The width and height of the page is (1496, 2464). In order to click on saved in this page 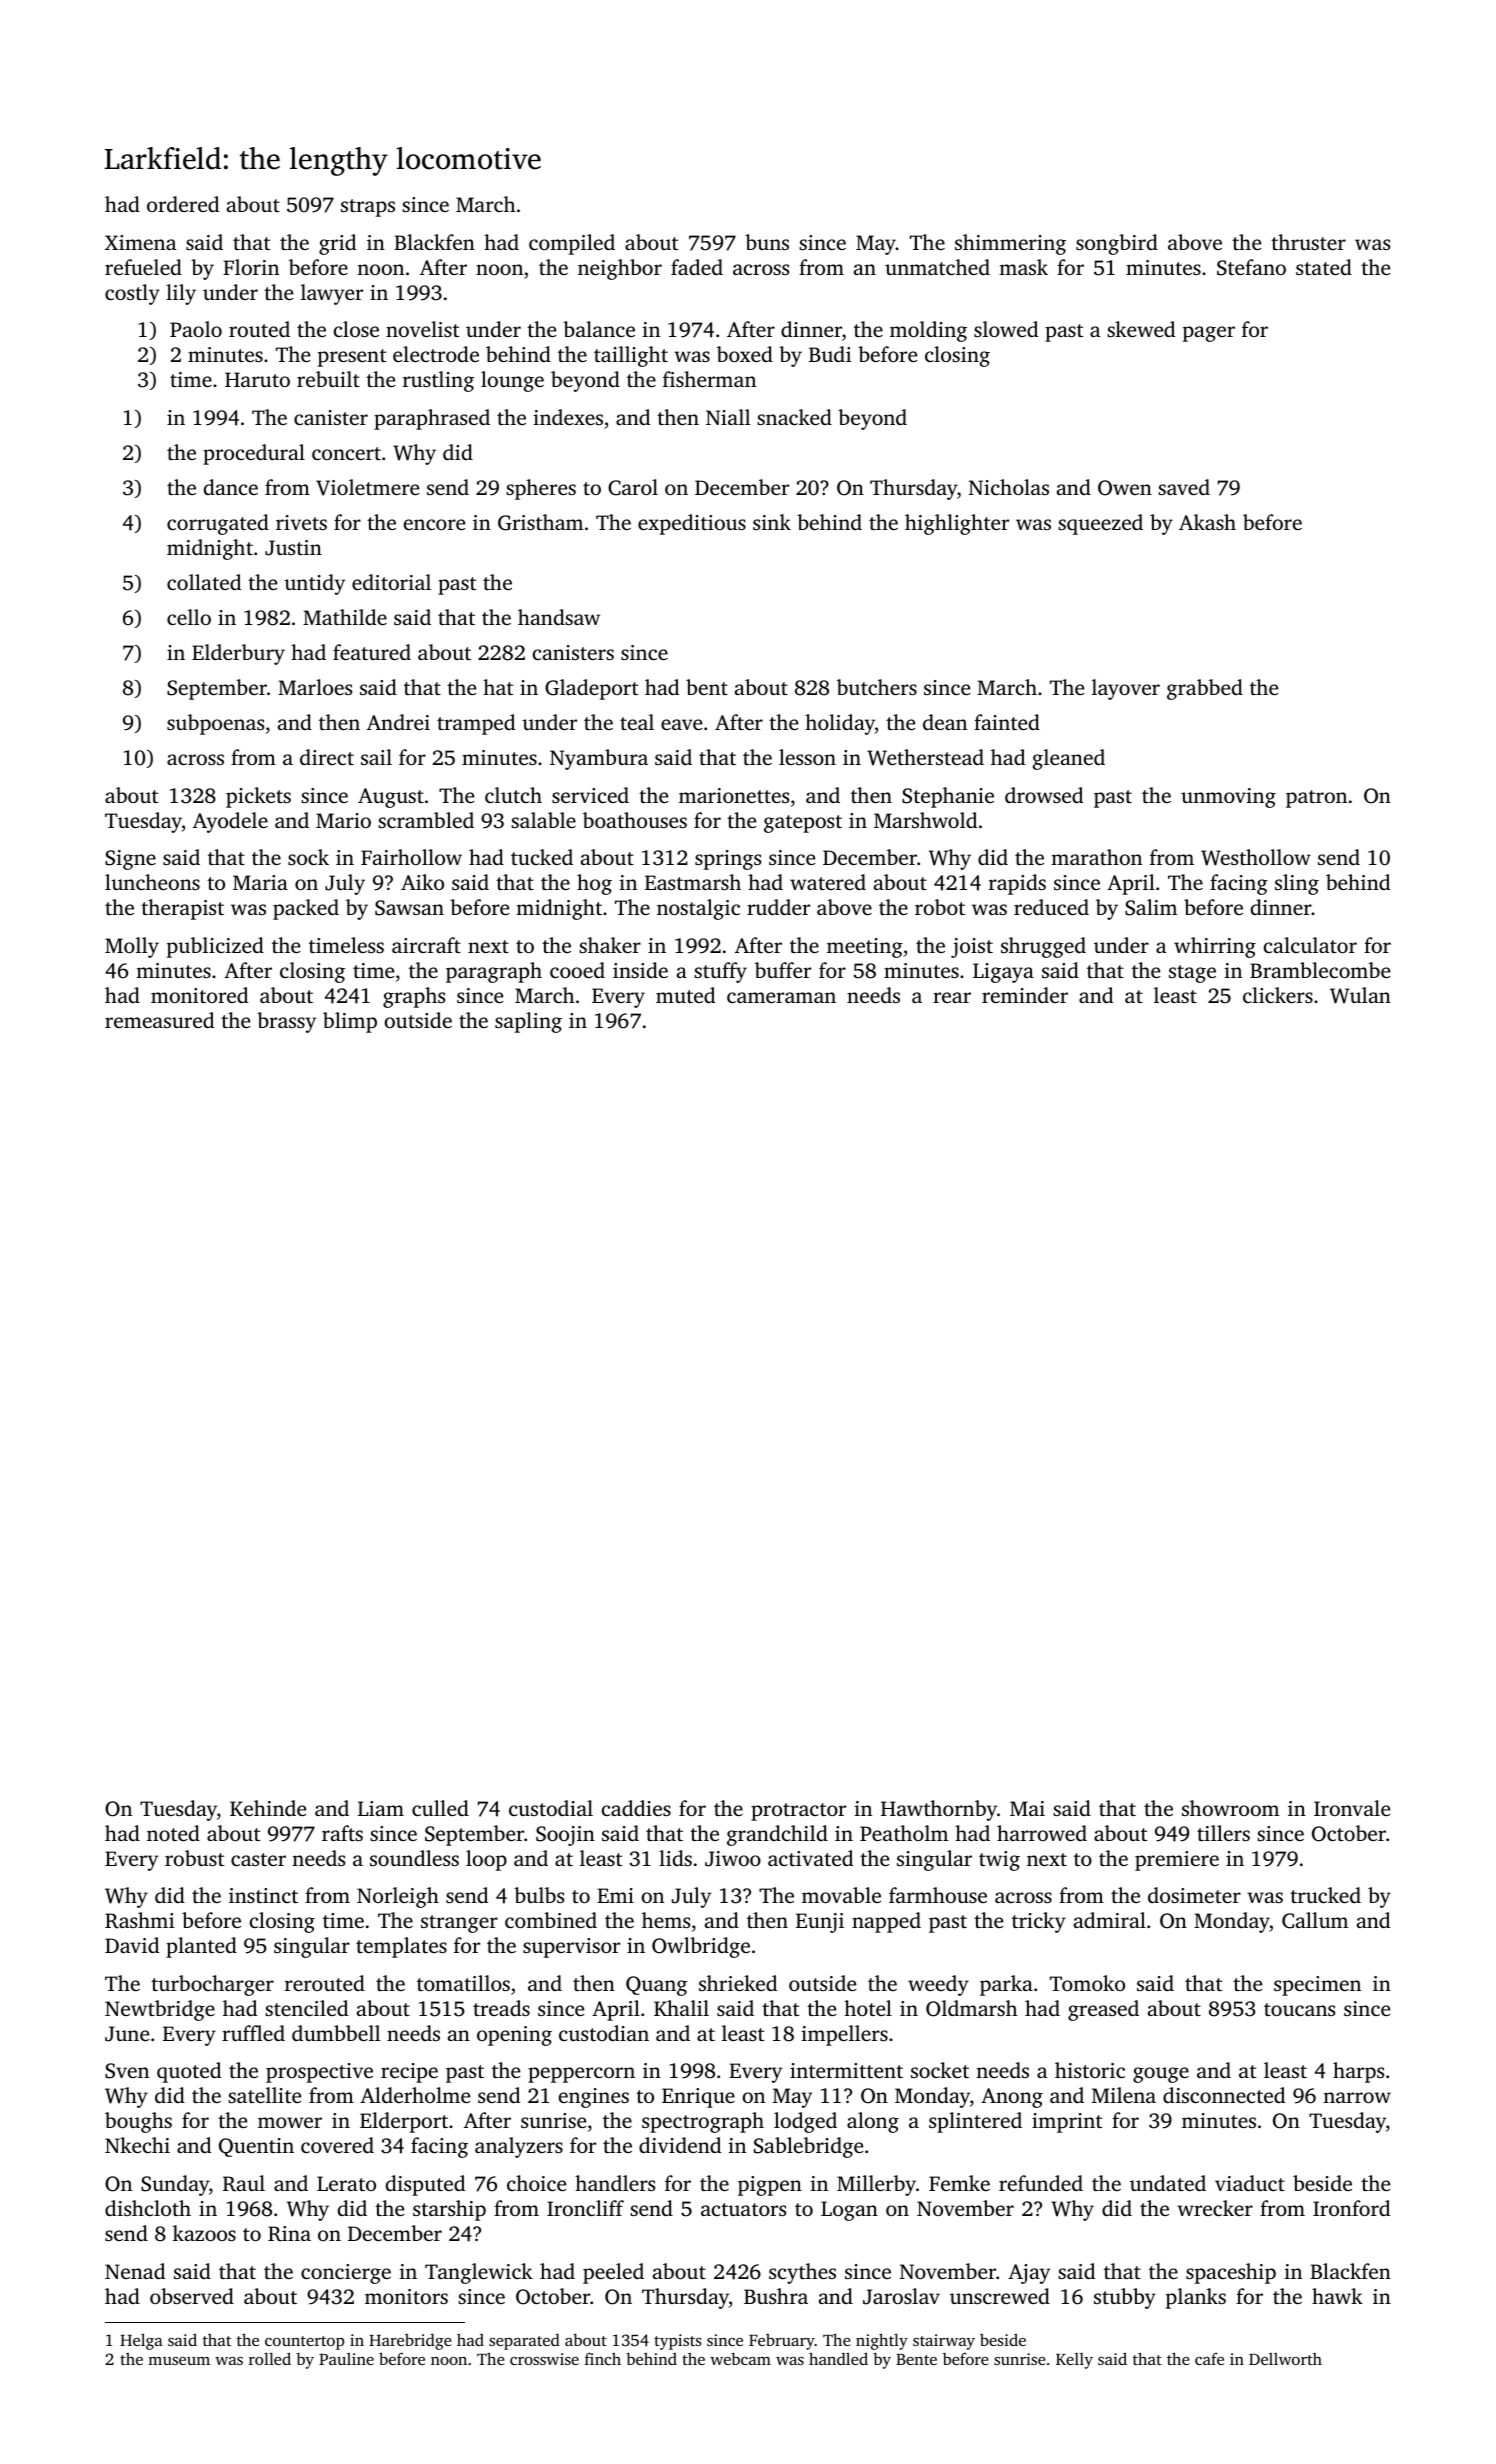, I will do `click(1184, 487)`.
